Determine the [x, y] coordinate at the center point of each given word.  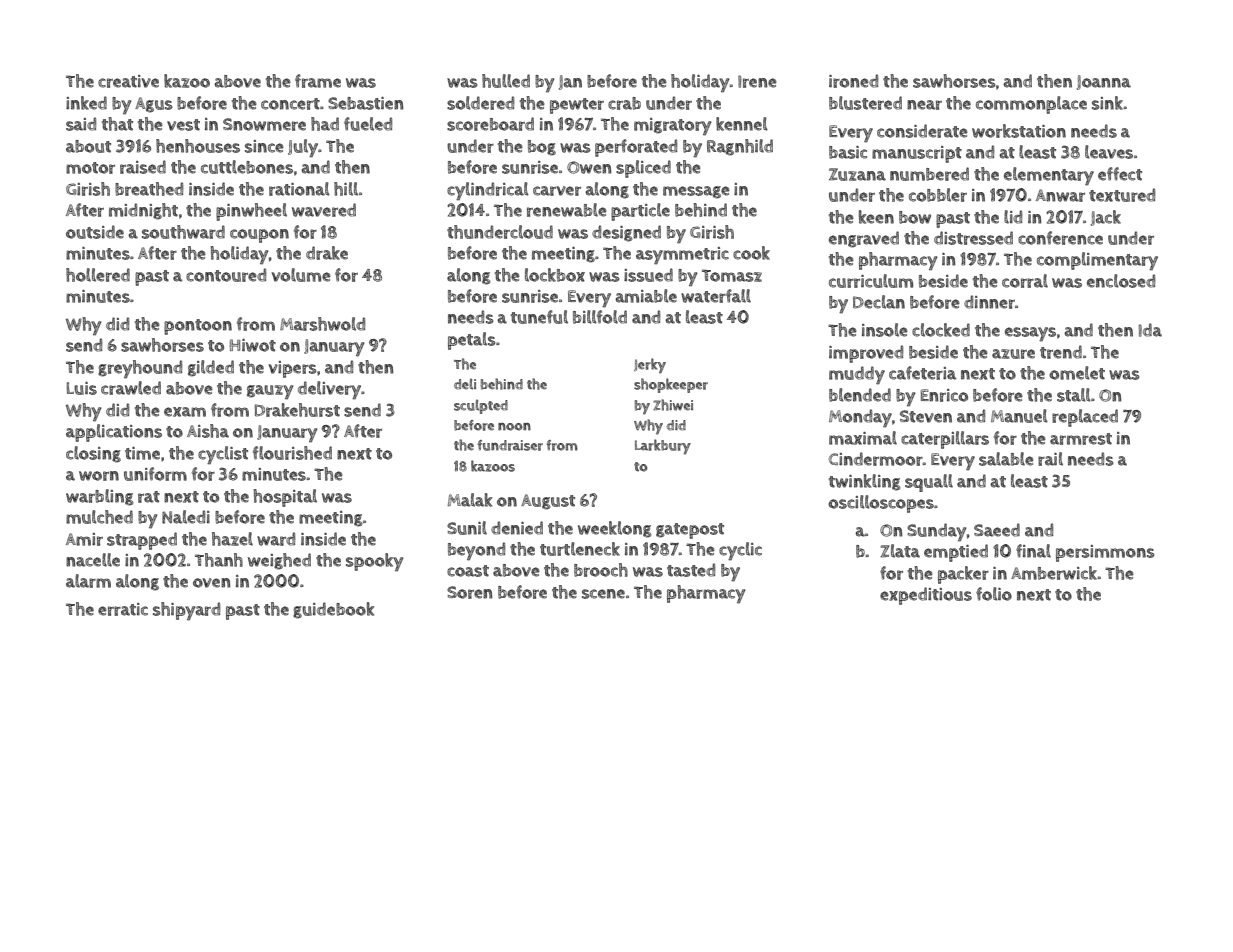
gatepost [690, 531]
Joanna [1103, 82]
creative [128, 81]
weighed [279, 561]
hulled [506, 81]
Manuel [1019, 416]
